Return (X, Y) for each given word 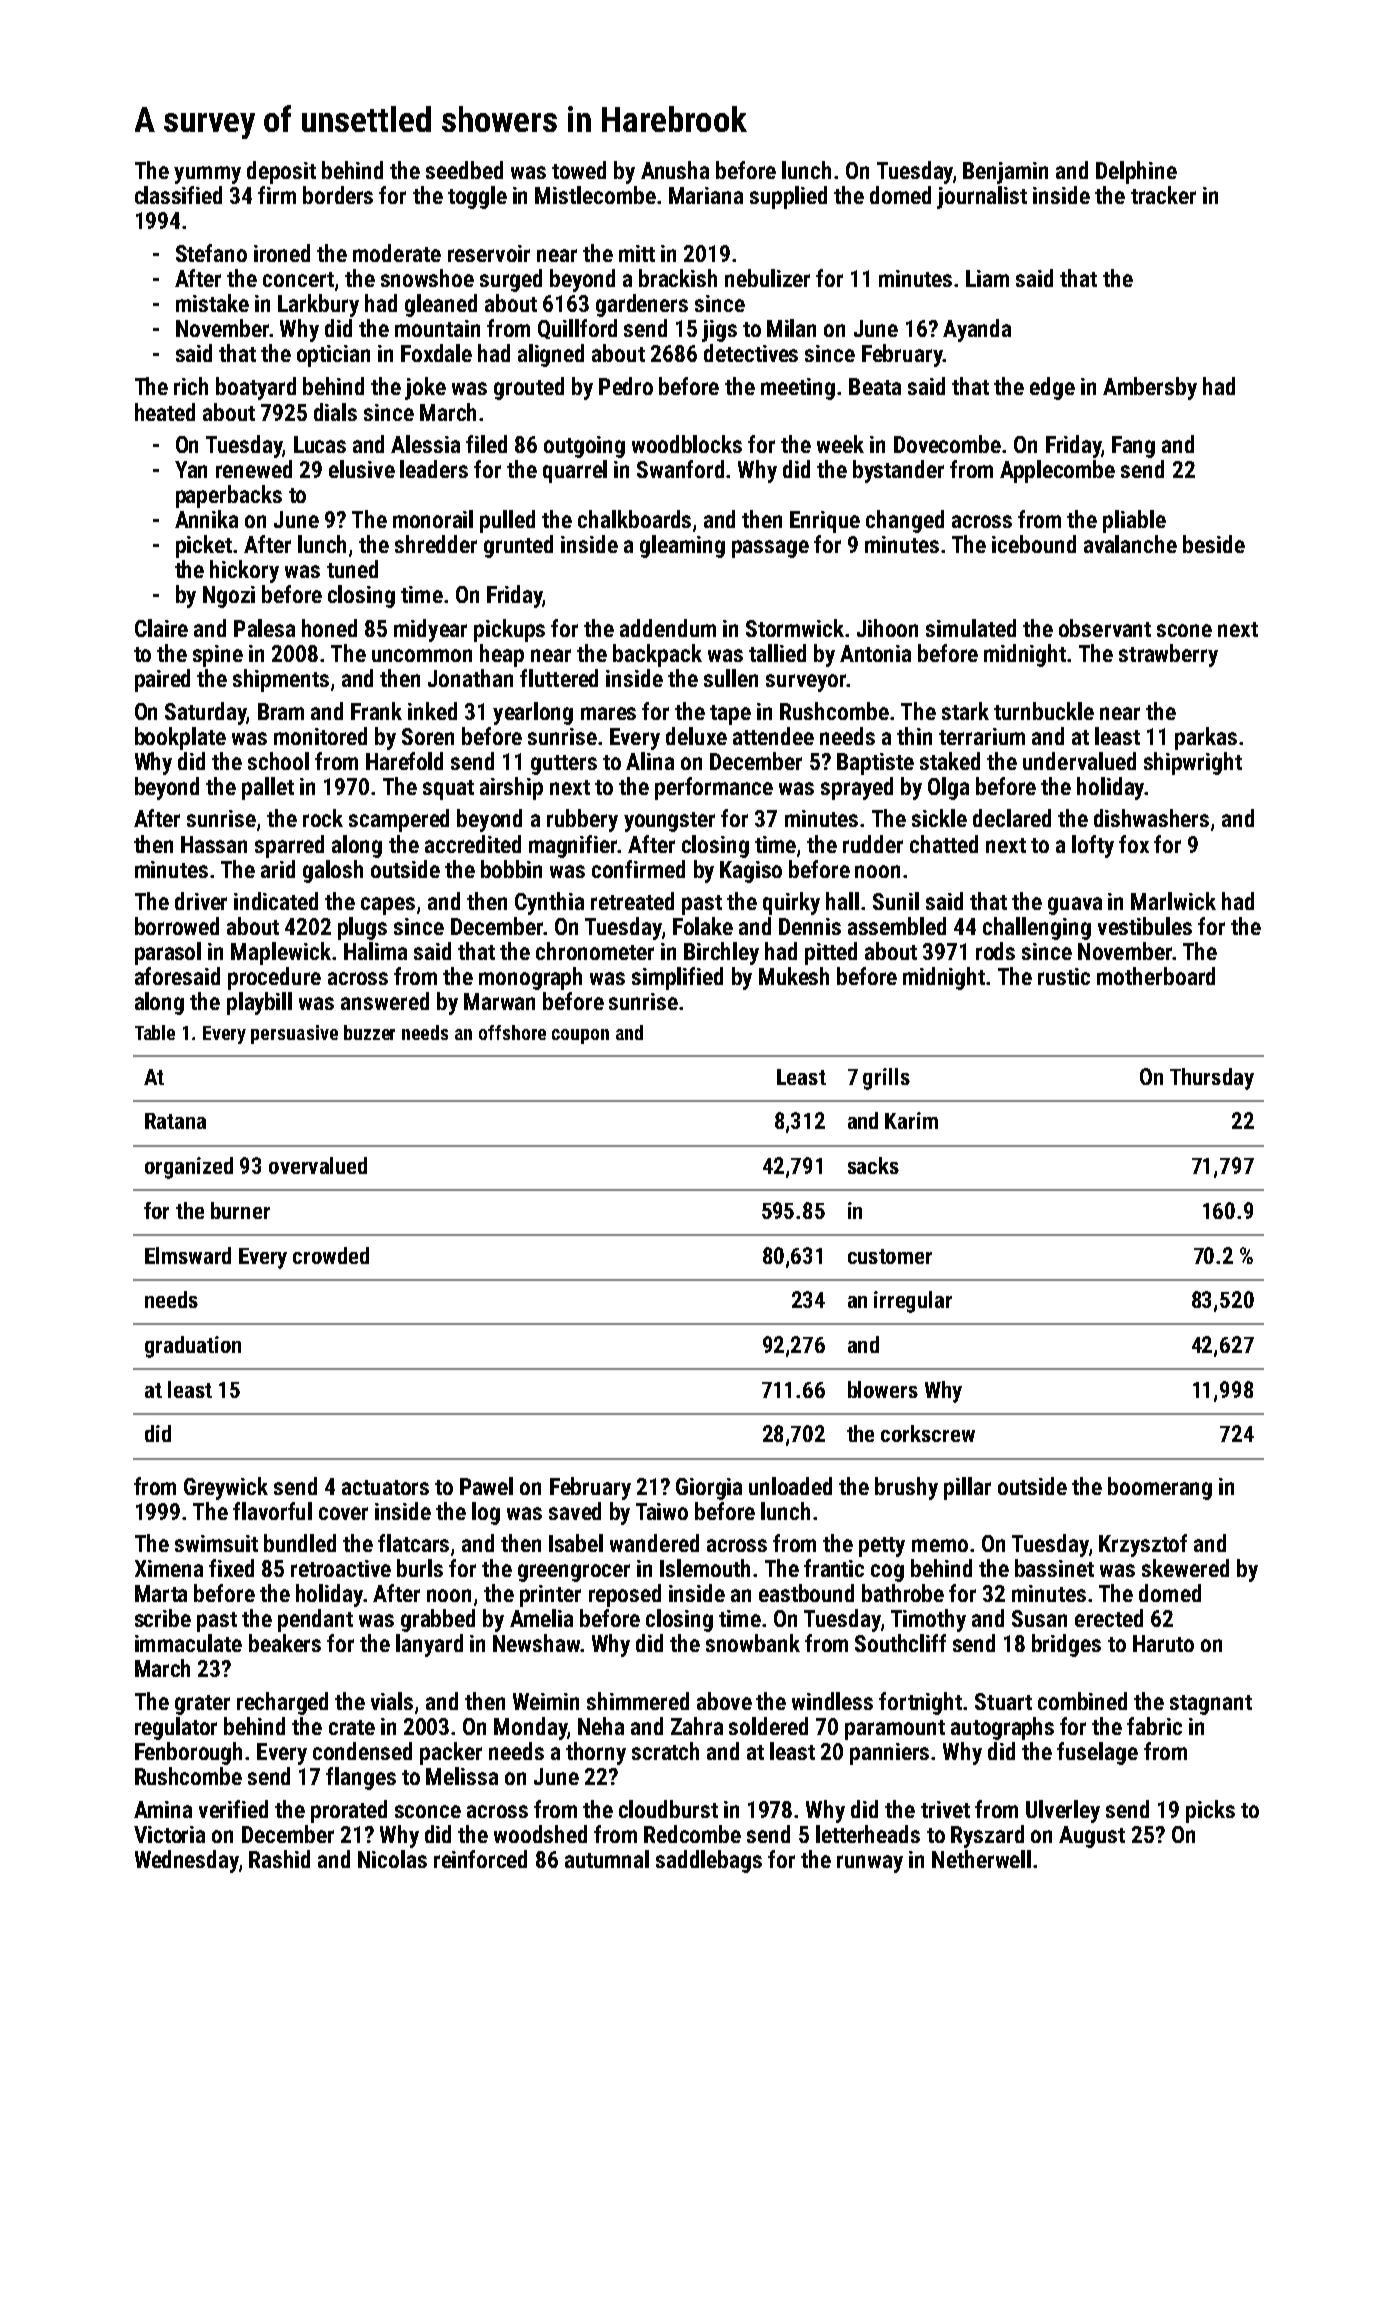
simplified (677, 978)
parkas (1206, 738)
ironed (282, 253)
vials (392, 1701)
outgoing (584, 447)
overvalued (318, 1165)
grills (886, 1079)
